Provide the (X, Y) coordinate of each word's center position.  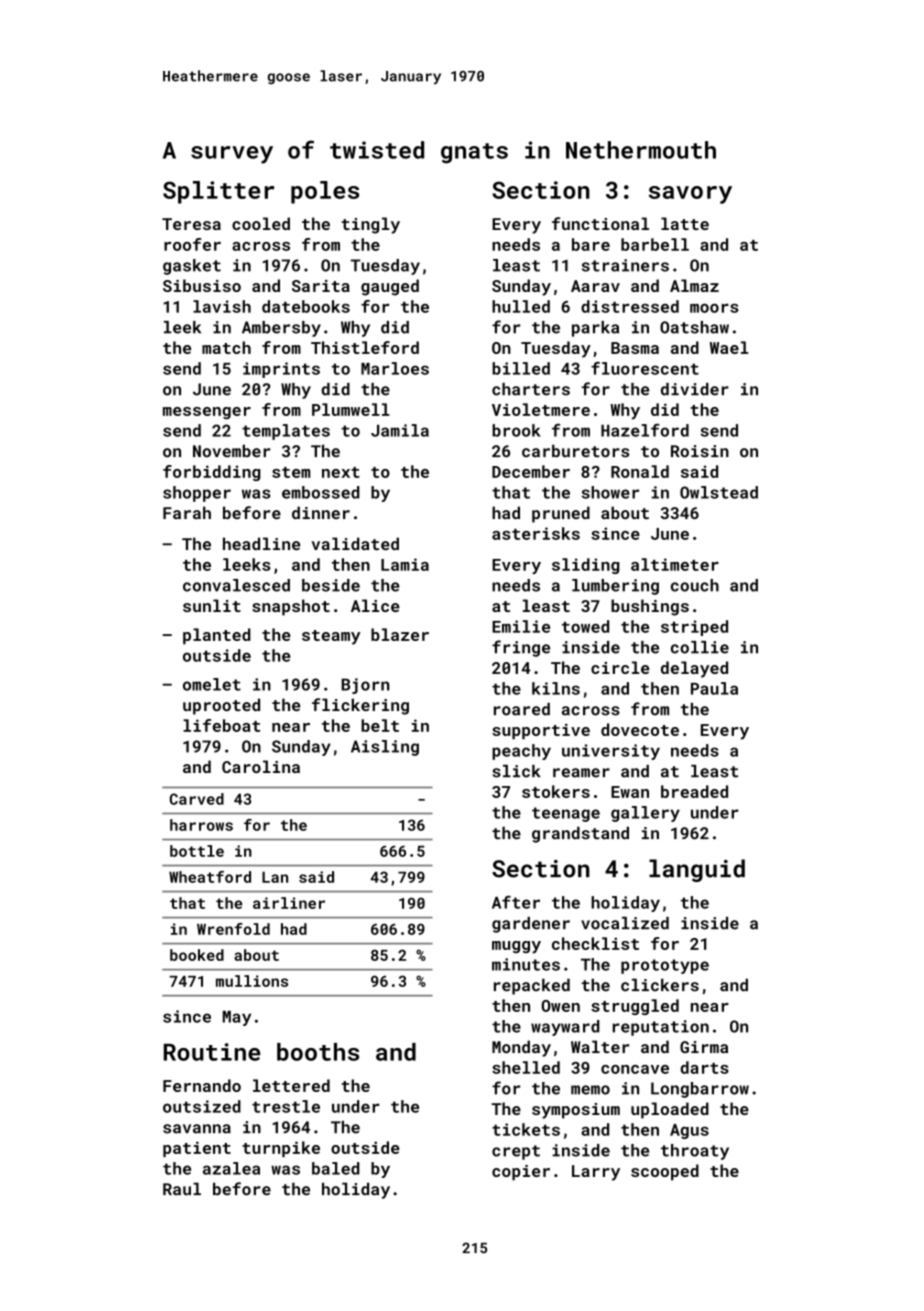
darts (704, 1067)
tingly (370, 225)
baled (336, 1168)
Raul (182, 1189)
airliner (289, 903)
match (226, 347)
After (516, 902)
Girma (704, 1047)
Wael (729, 347)
